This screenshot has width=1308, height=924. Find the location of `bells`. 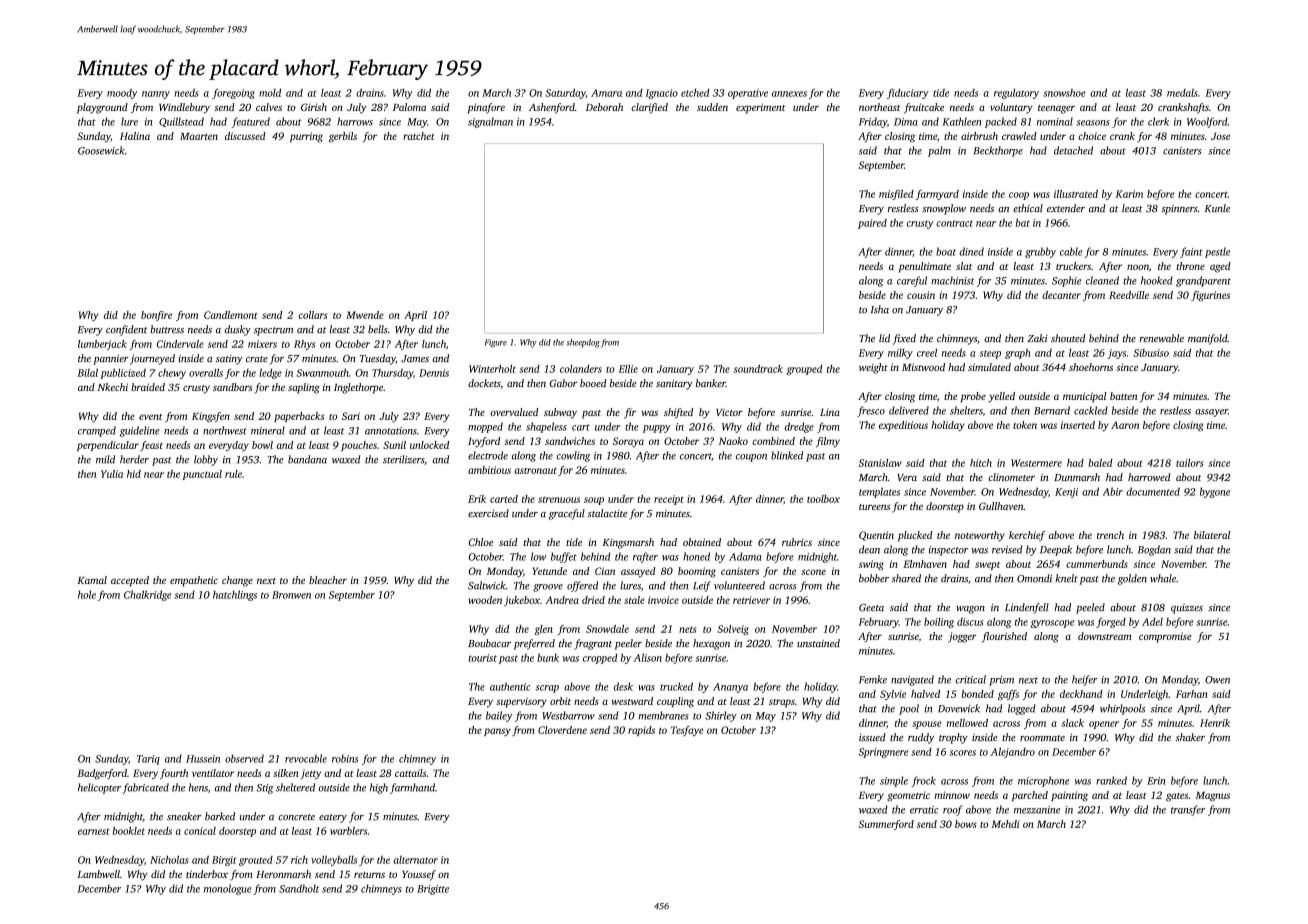

bells is located at coordinates (378, 329).
